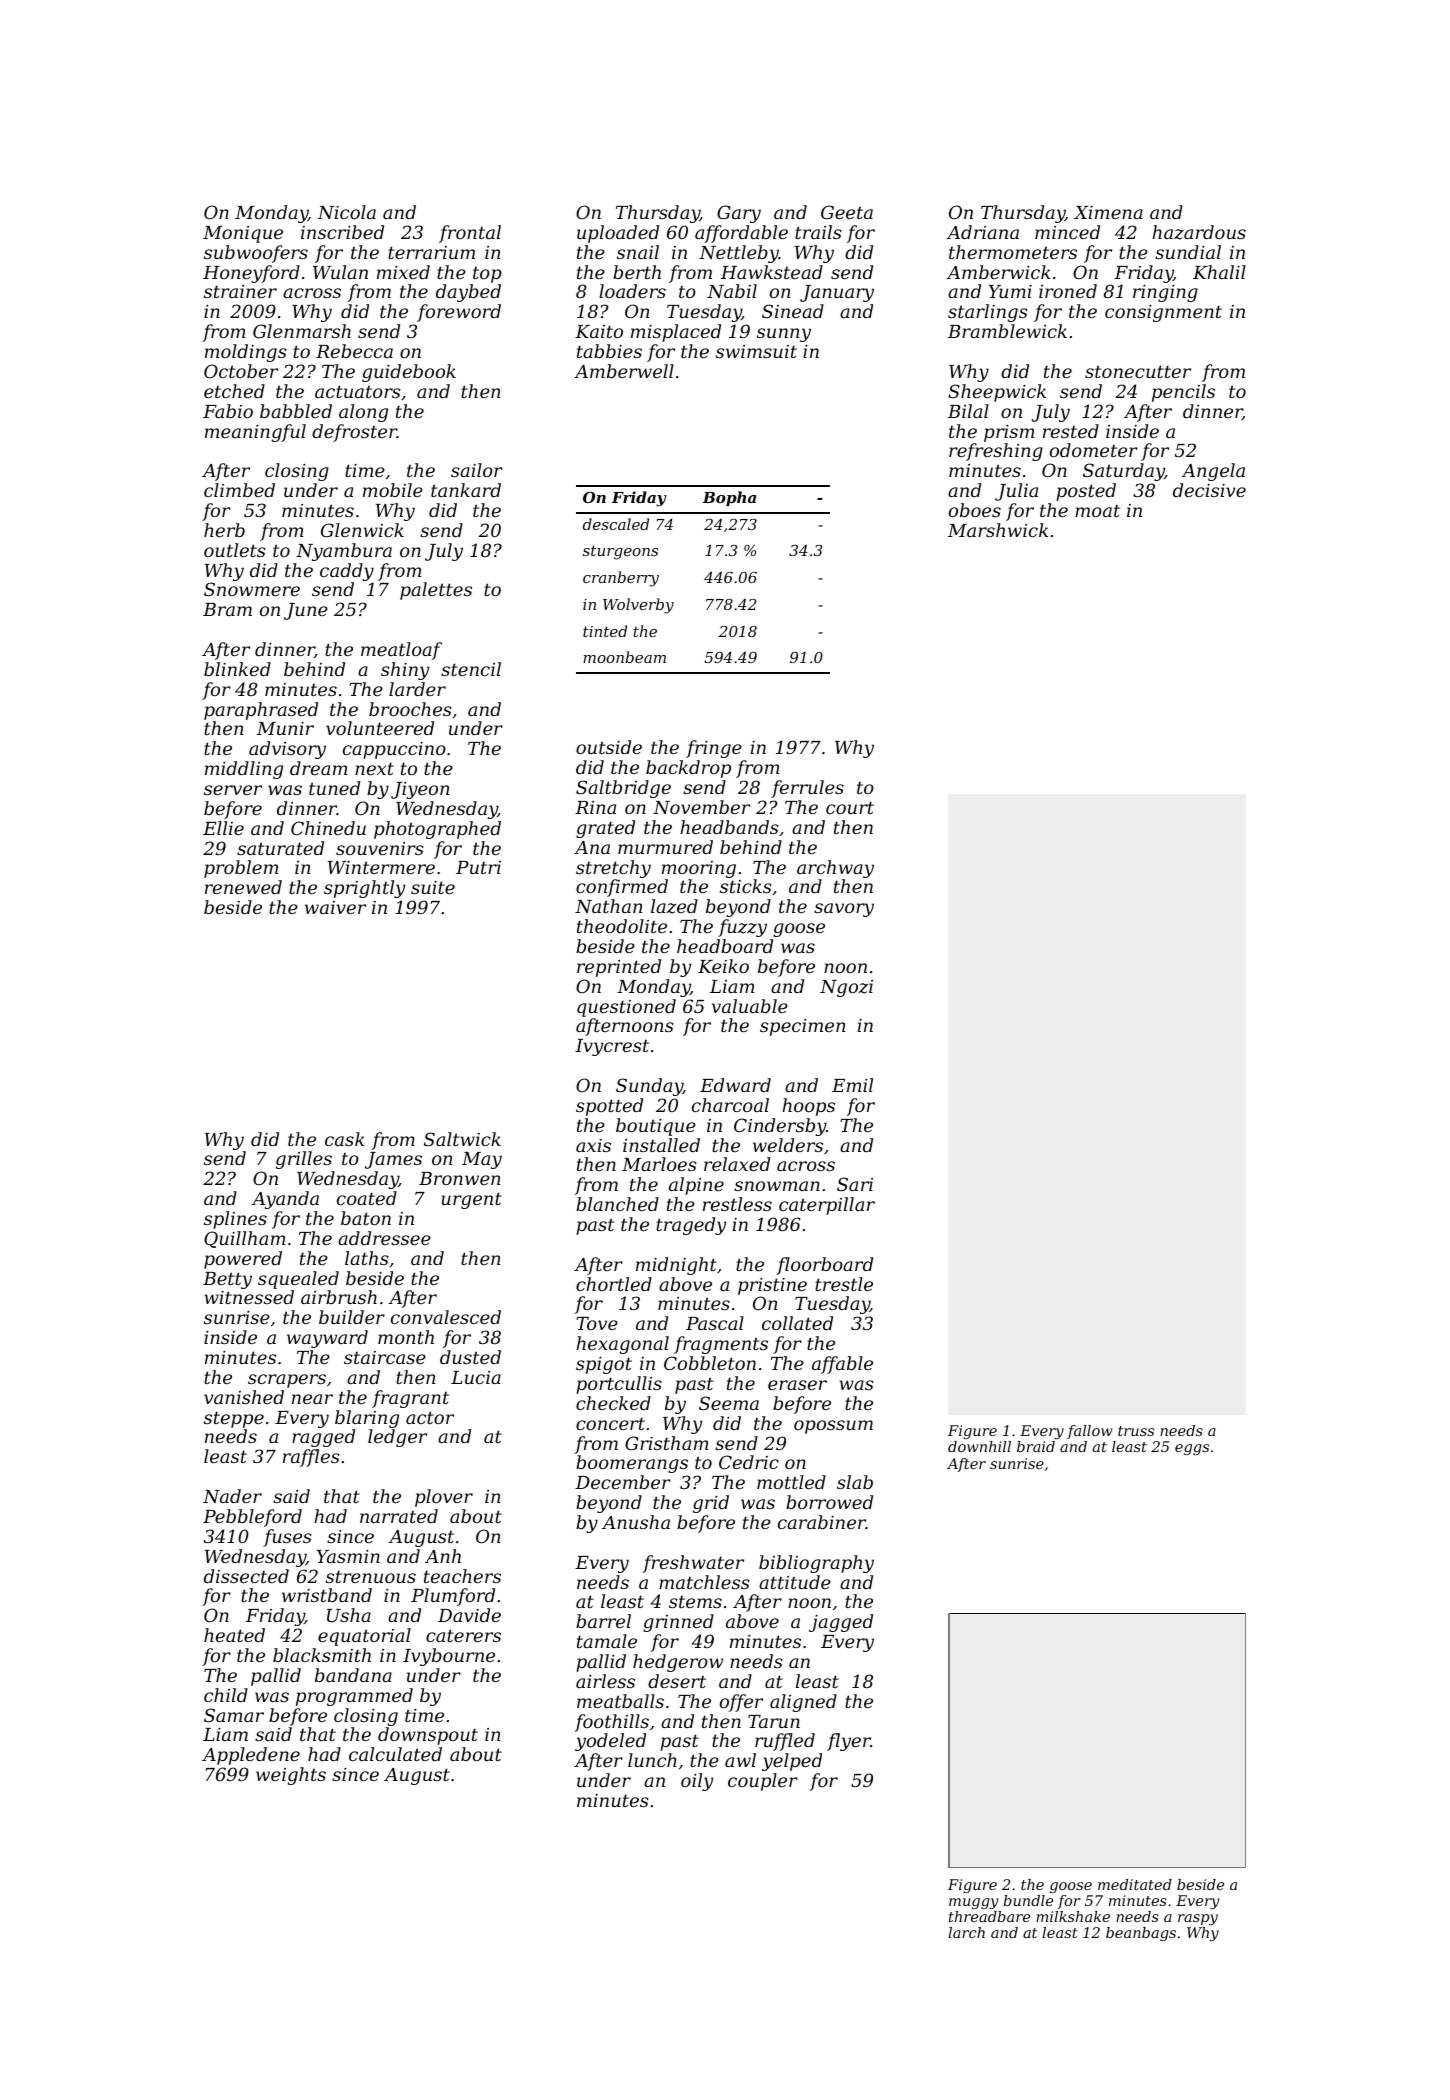 Image resolution: width=1450 pixels, height=2100 pixels. Describe the element at coordinates (638, 606) in the image. I see `Wolverby` at that location.
